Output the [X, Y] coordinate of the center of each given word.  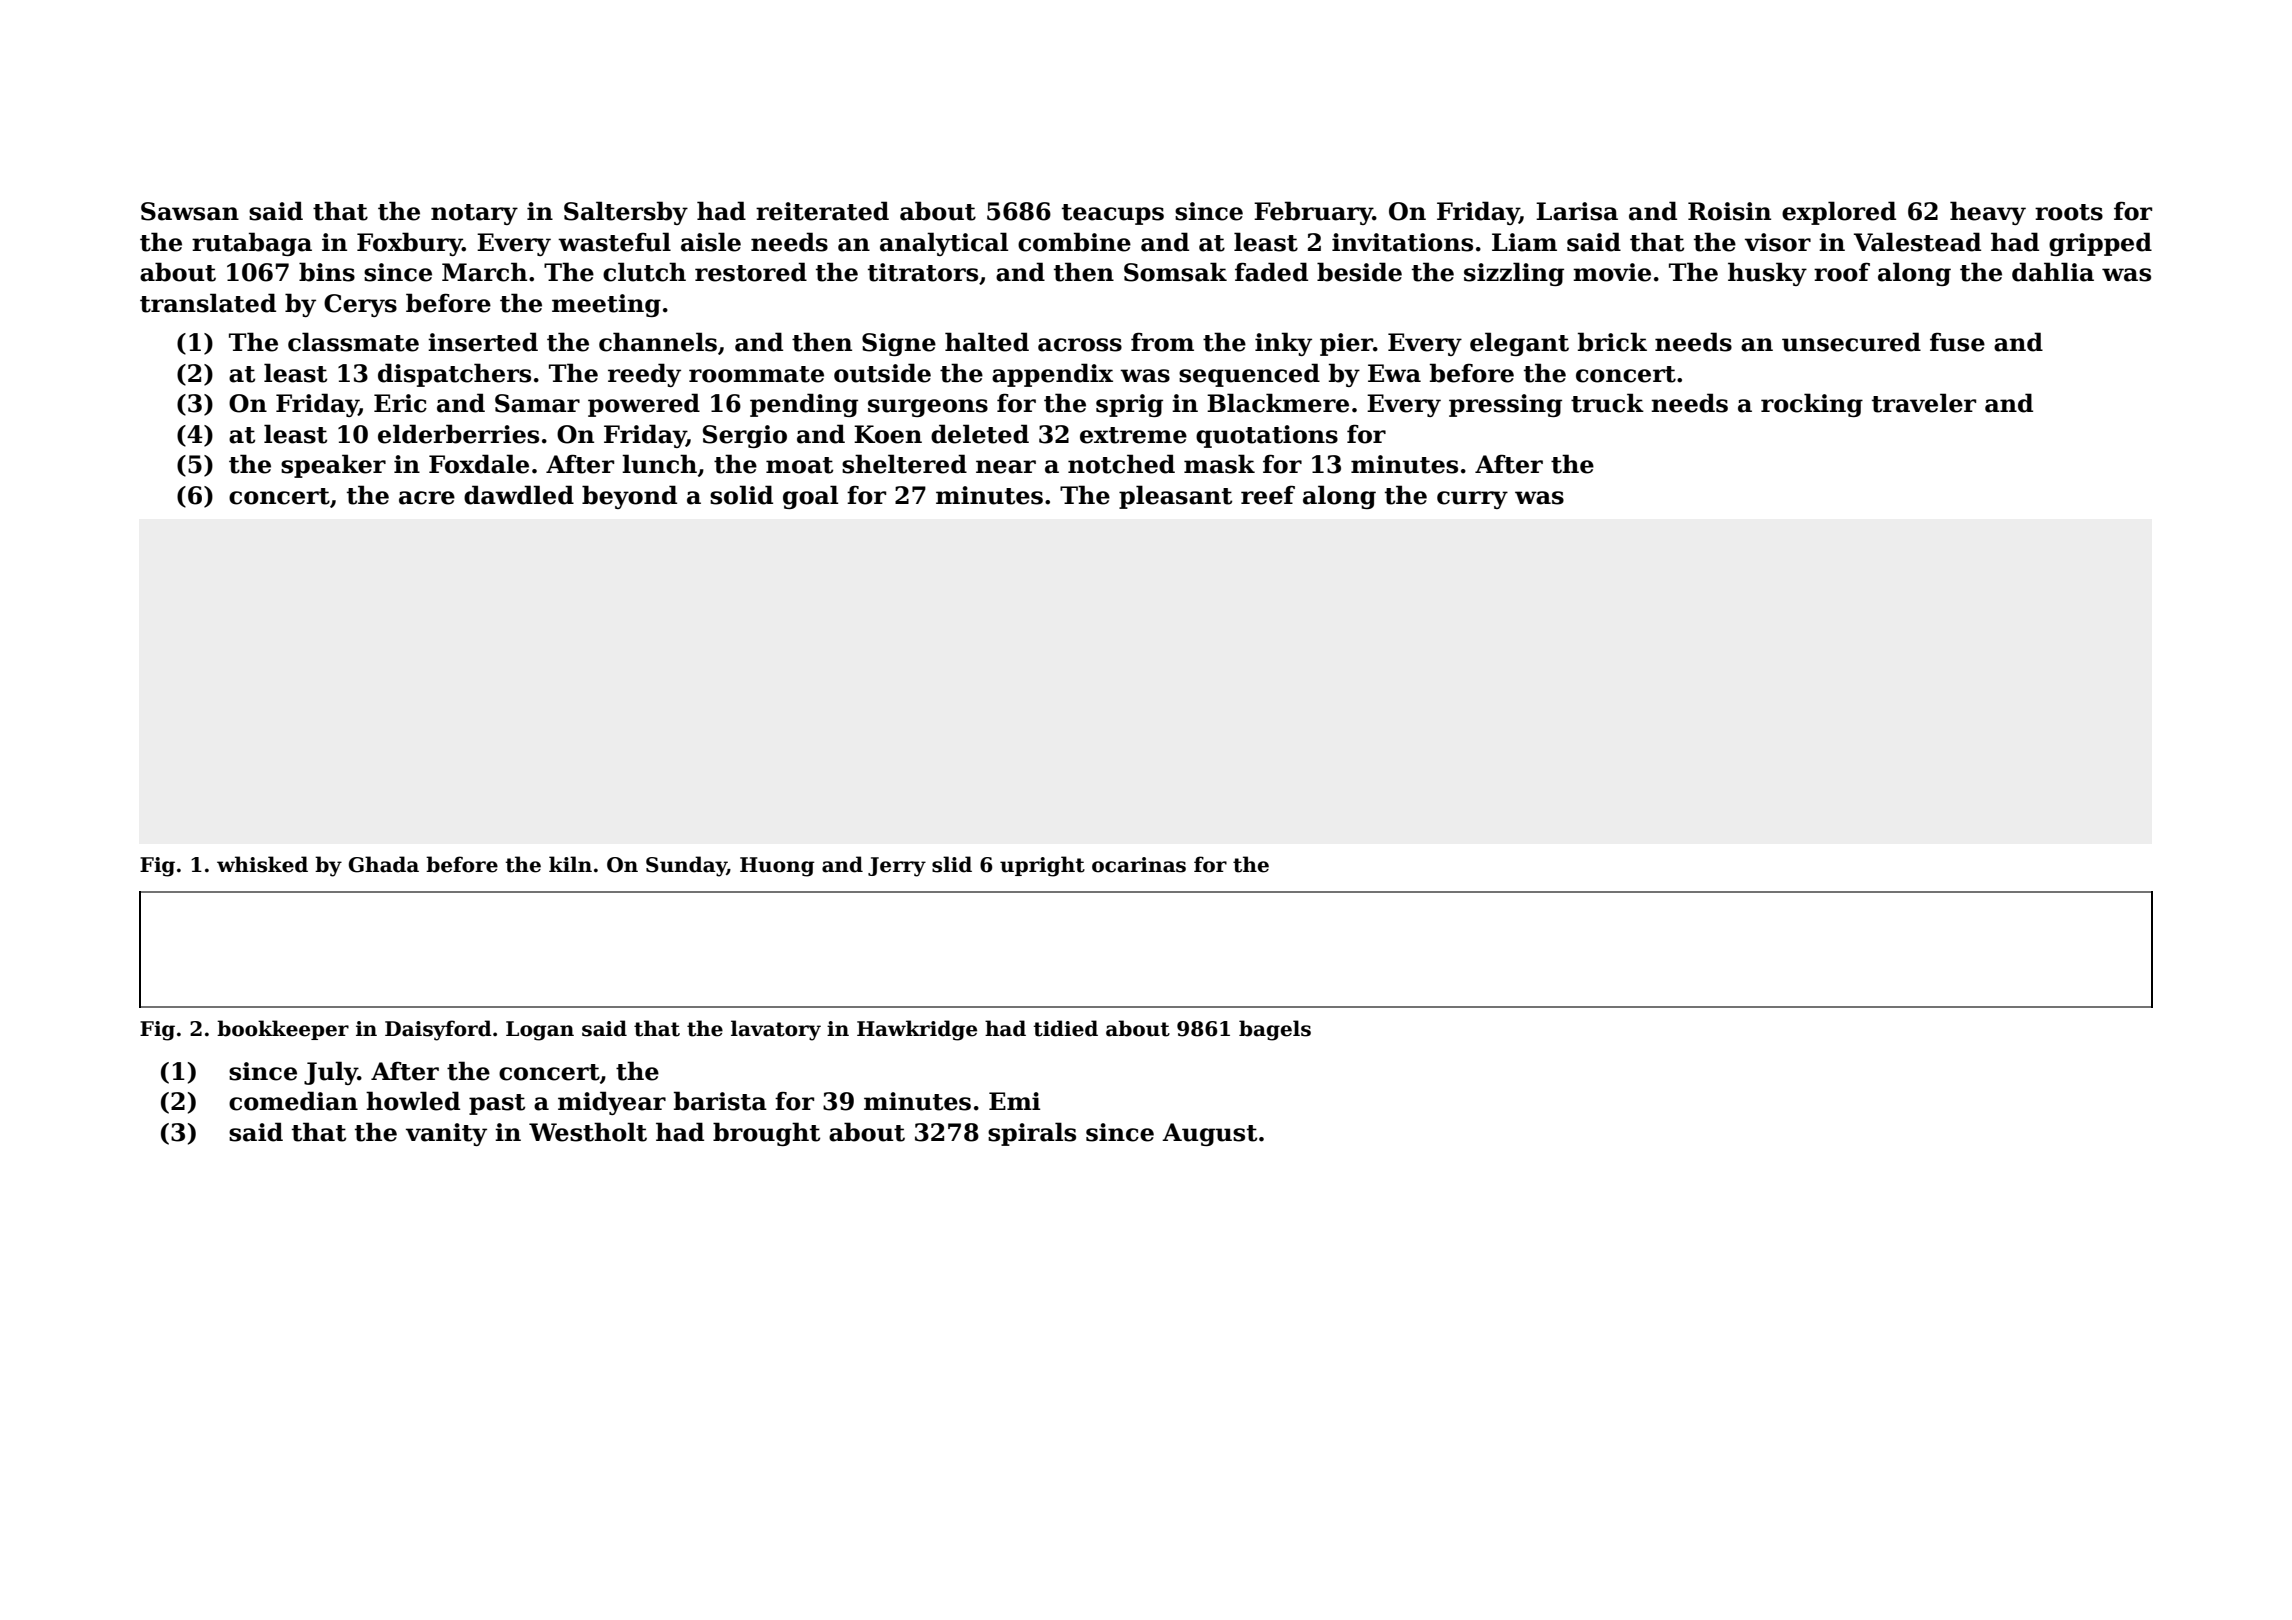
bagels [1275, 1030]
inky [1283, 344]
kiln [570, 864]
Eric [400, 403]
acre [427, 498]
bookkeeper [283, 1030]
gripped [2100, 244]
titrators [923, 272]
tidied [1065, 1028]
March [484, 272]
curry [1472, 500]
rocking [1812, 405]
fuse [1957, 342]
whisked [262, 864]
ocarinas [1139, 865]
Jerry [897, 867]
